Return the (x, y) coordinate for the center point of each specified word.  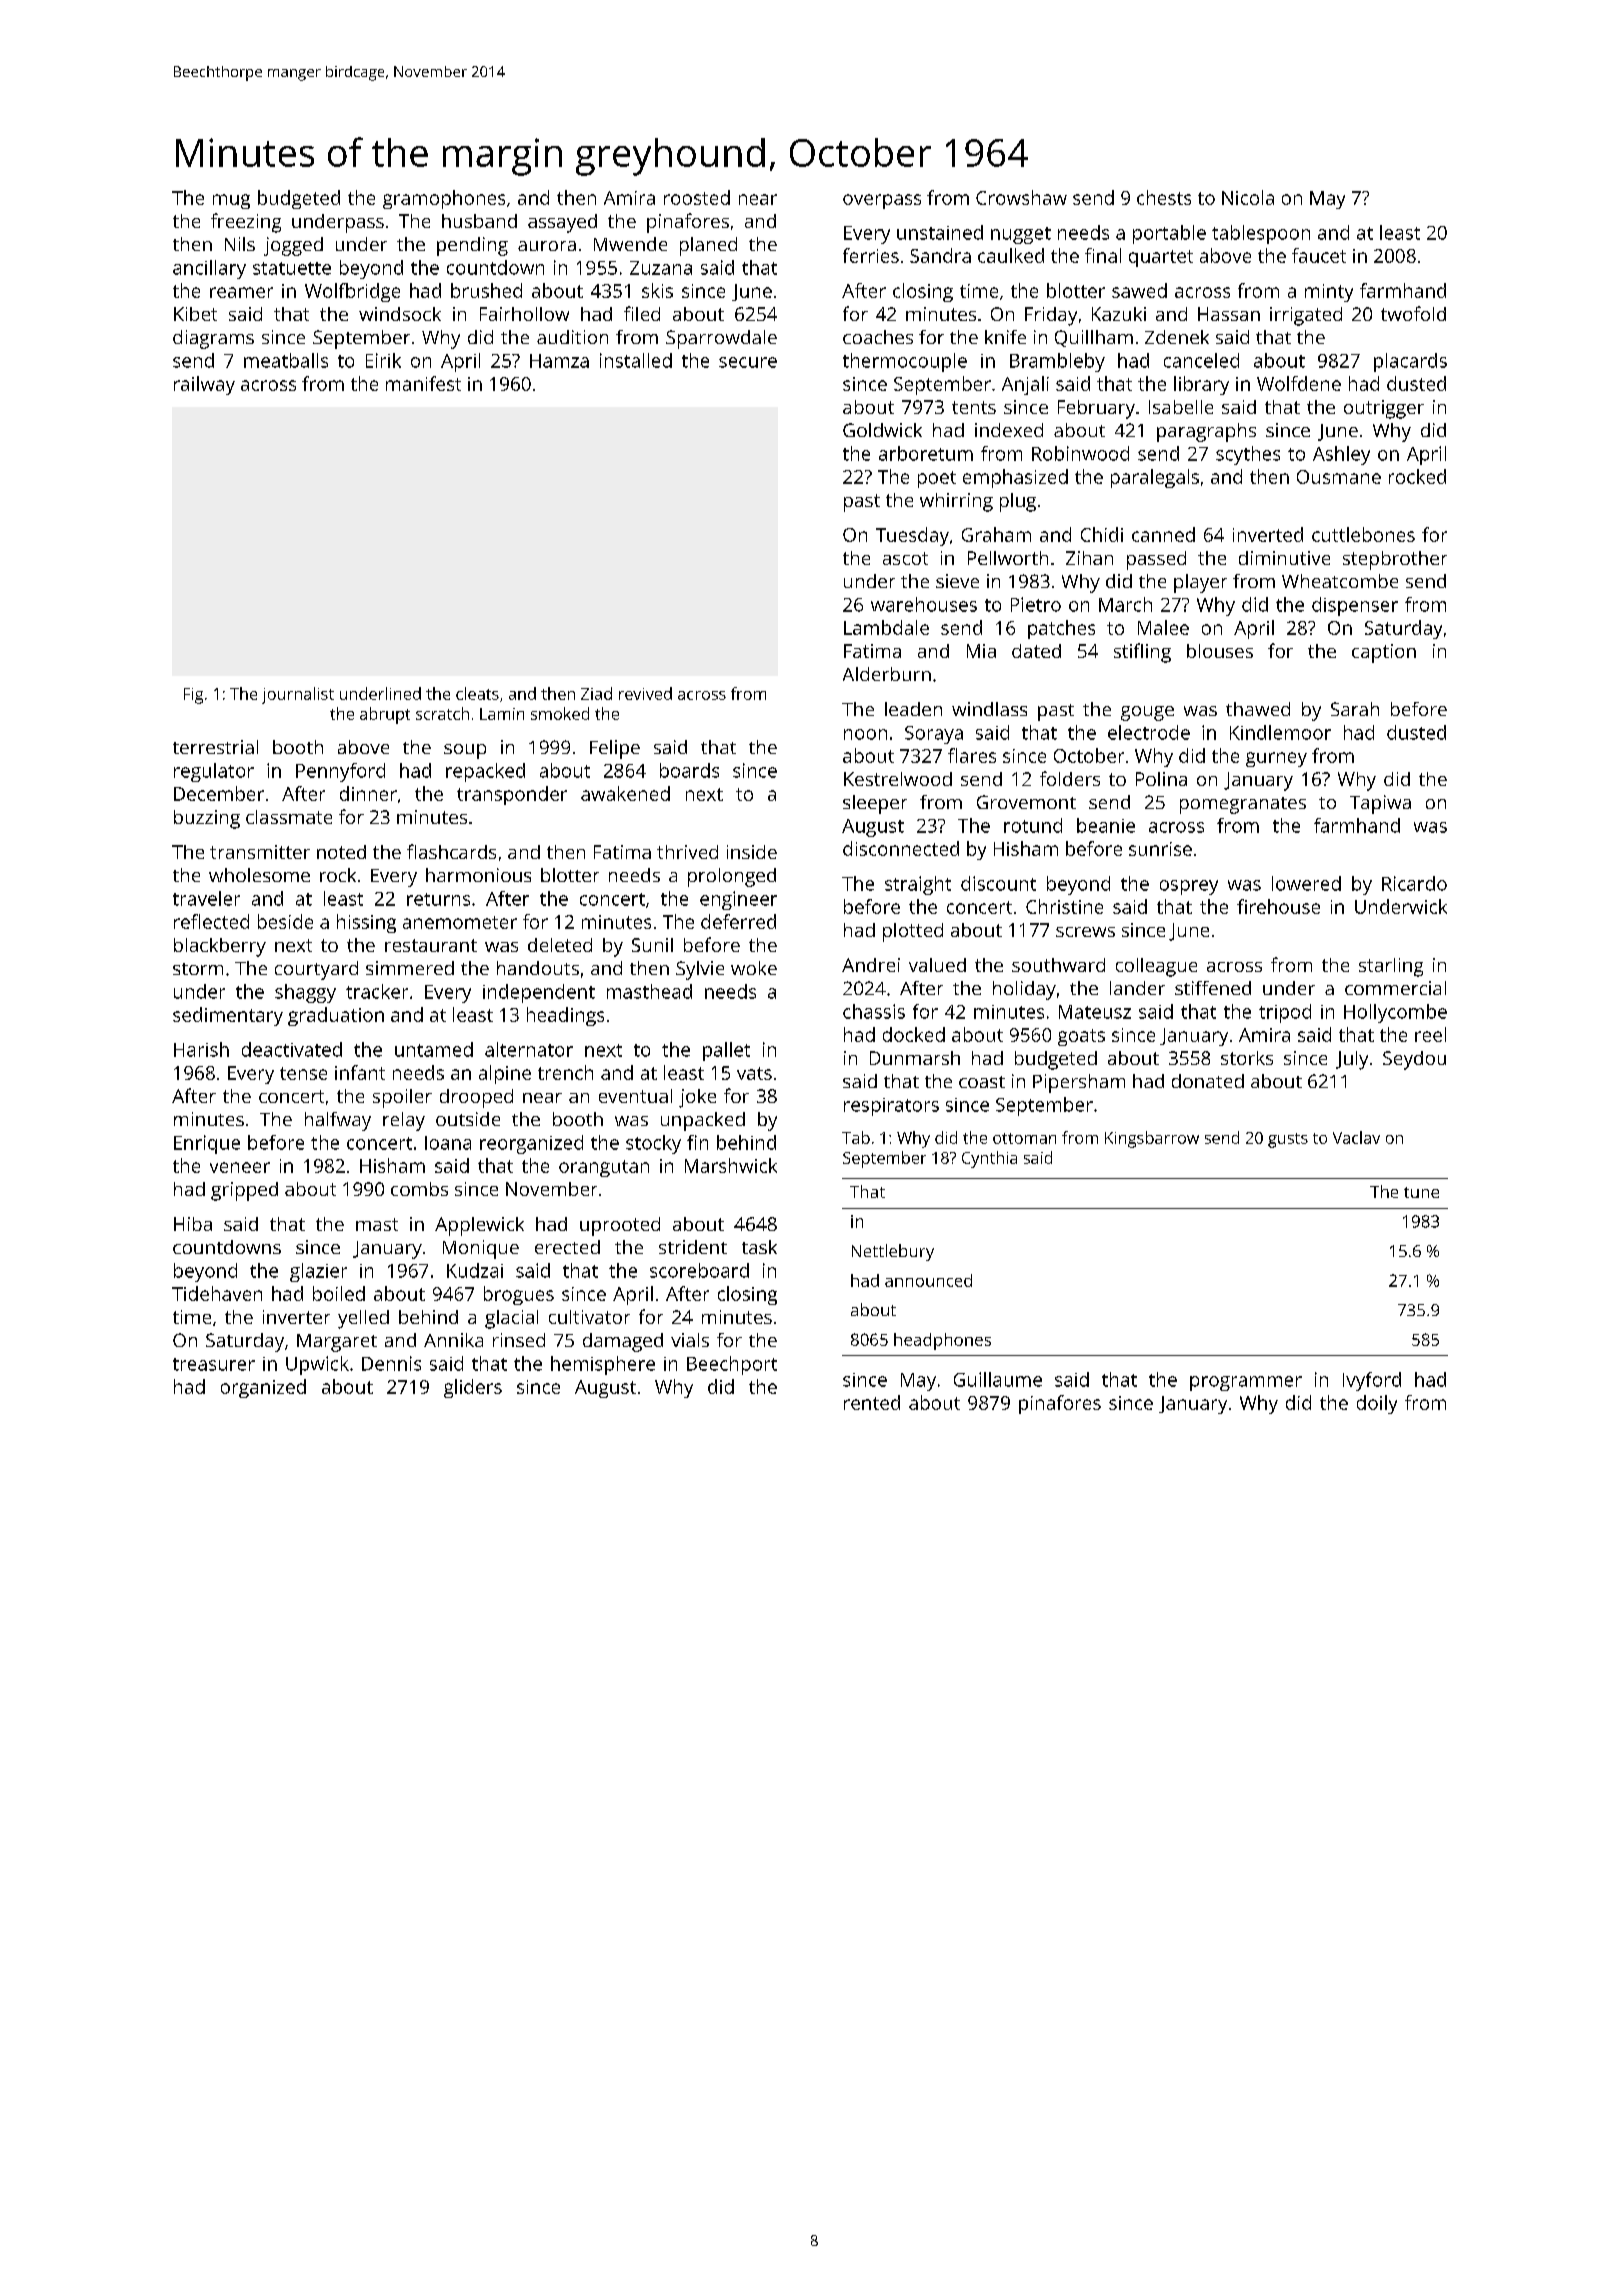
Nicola (1248, 197)
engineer (738, 900)
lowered (1306, 883)
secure (748, 362)
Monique (481, 1249)
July (1352, 1060)
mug (231, 201)
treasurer (214, 1364)
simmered (410, 968)
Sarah (1355, 709)
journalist (298, 695)
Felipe (615, 749)
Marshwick (731, 1165)
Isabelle (1181, 407)
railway (204, 385)
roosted (697, 197)
